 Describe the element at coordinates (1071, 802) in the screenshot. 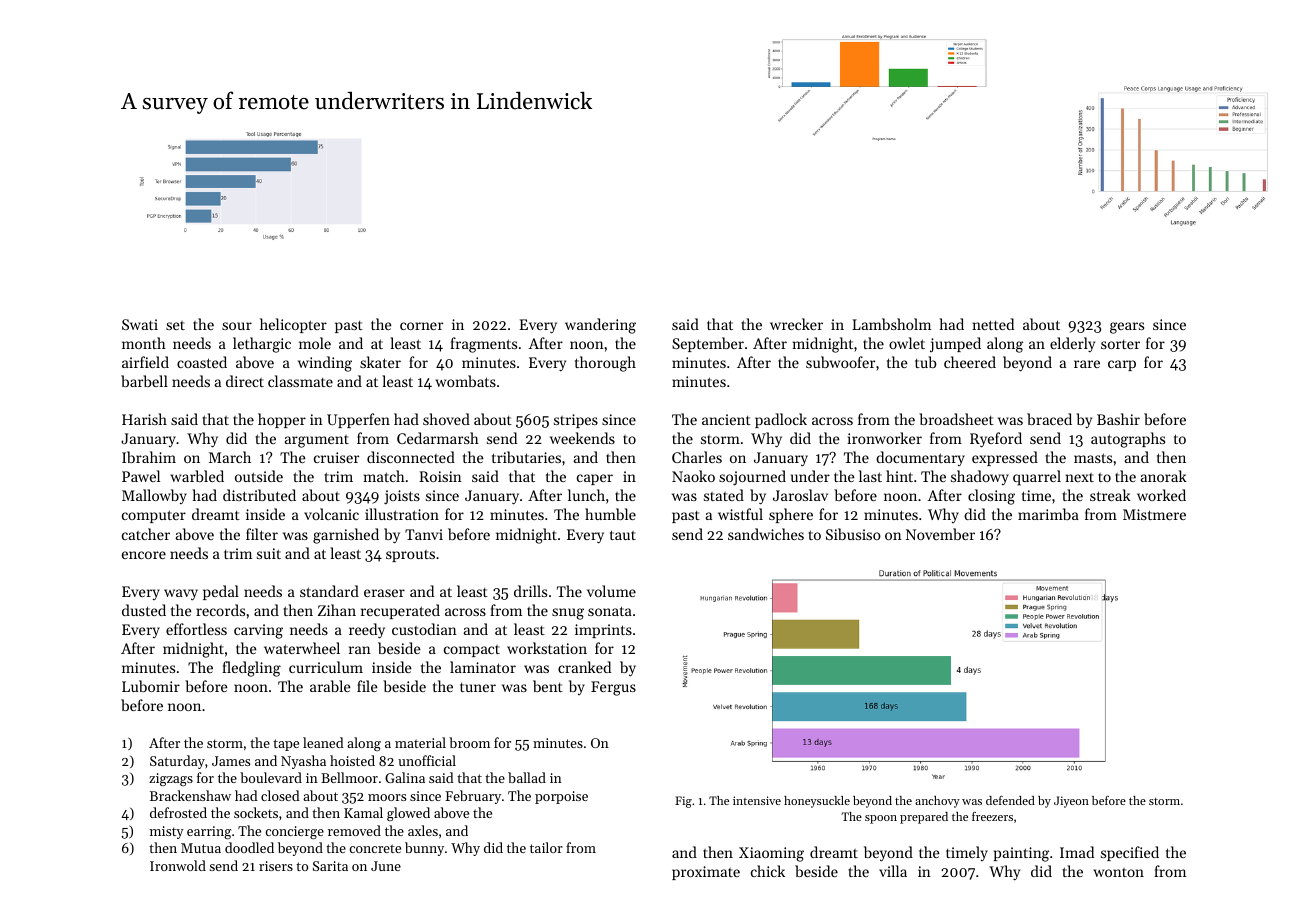

I see `Jiyeon` at that location.
